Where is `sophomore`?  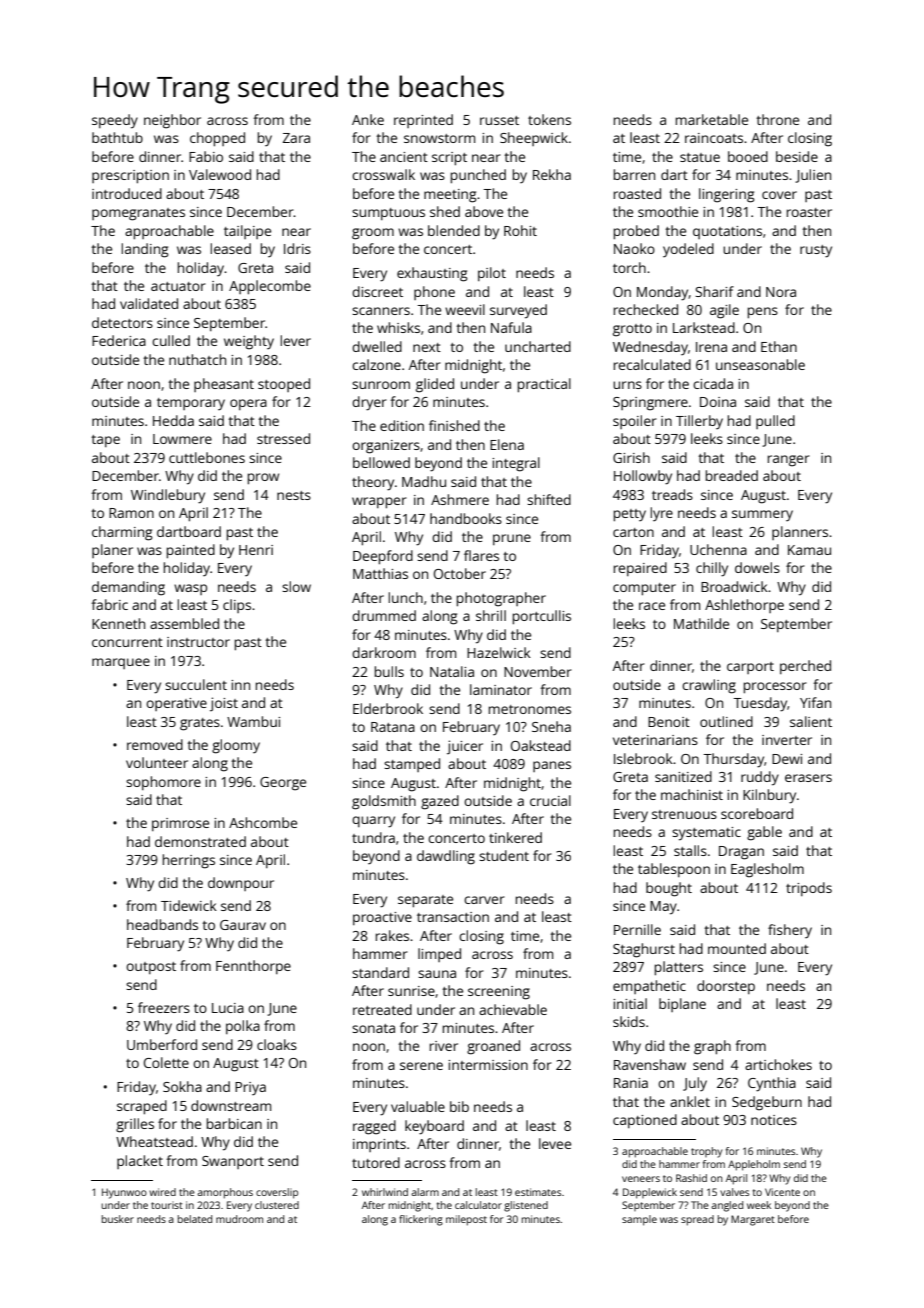 sophomore is located at coordinates (163, 783).
